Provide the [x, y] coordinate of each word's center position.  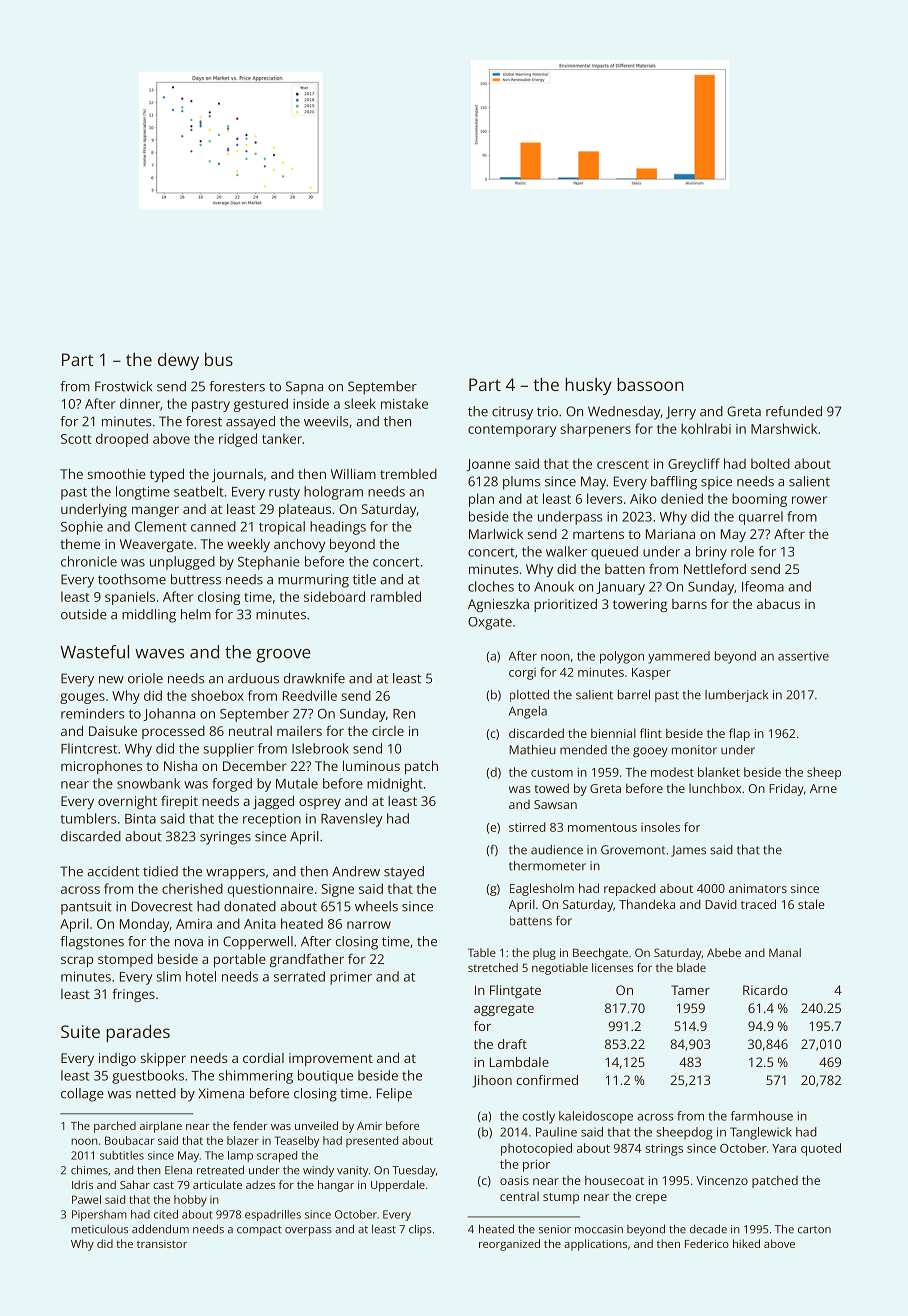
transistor [162, 1244]
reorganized [509, 1245]
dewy [178, 361]
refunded [794, 411]
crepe [651, 1199]
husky [588, 386]
